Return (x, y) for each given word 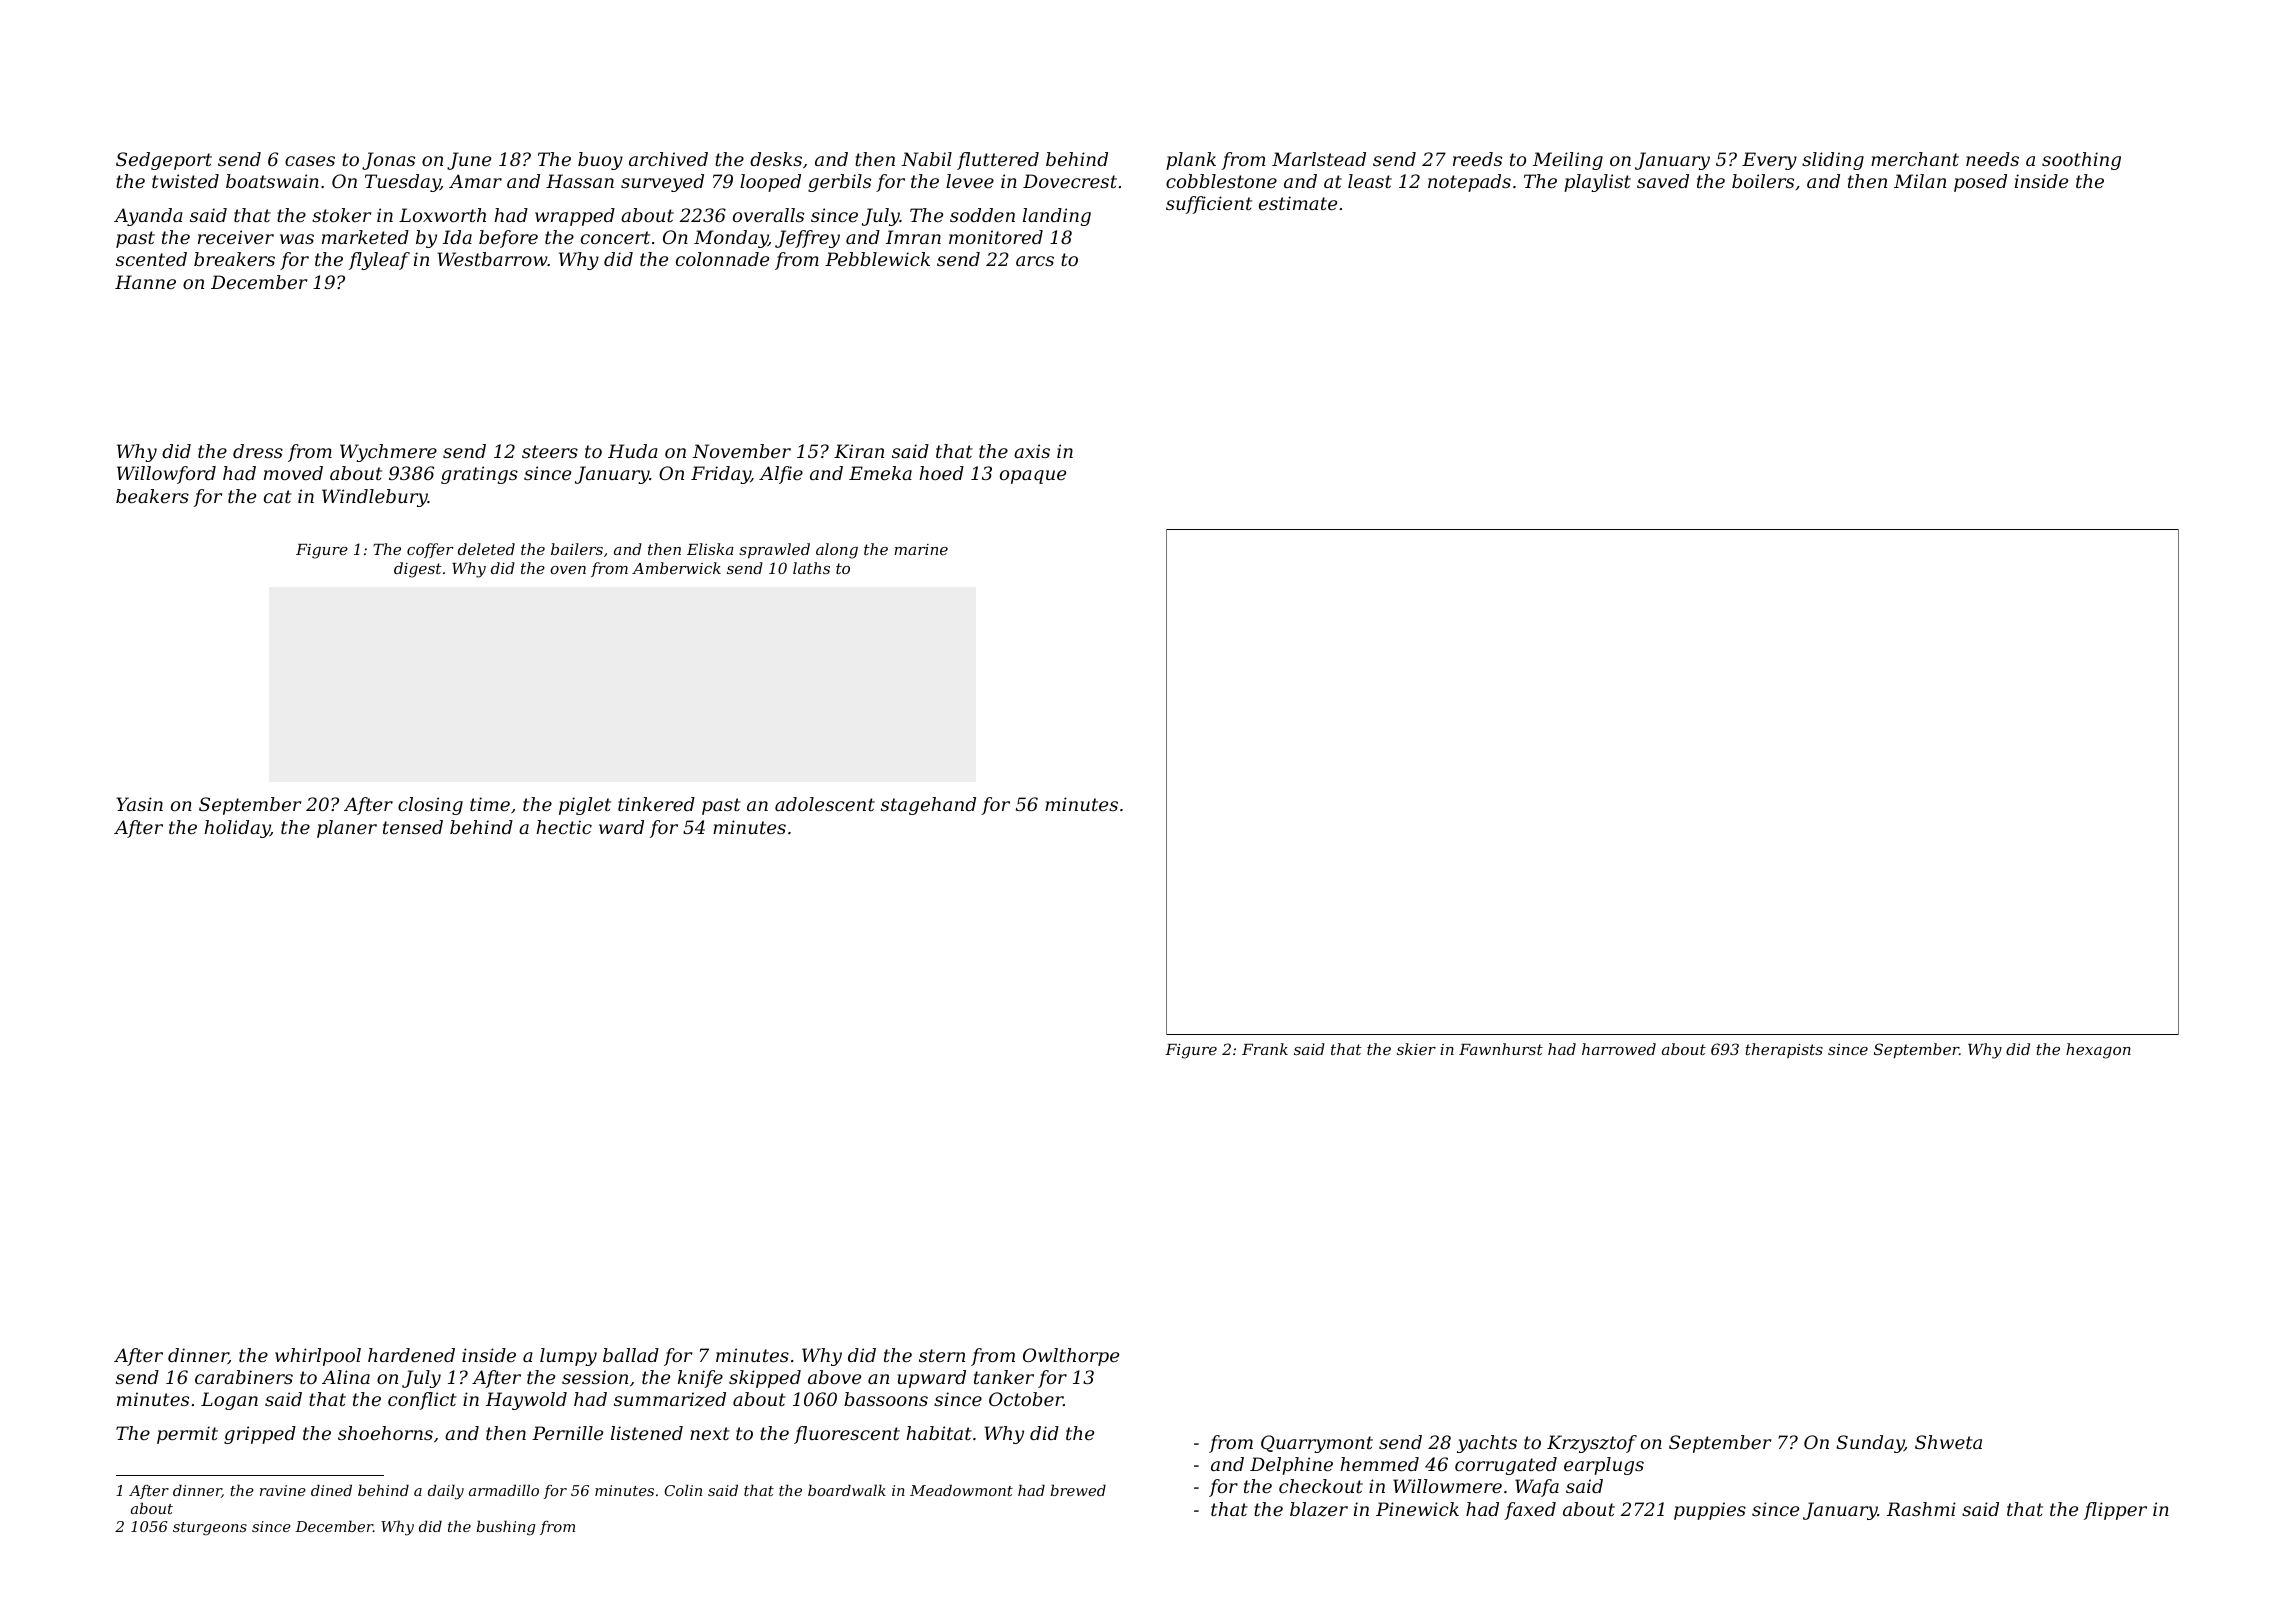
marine (921, 549)
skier (1416, 1049)
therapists (1784, 1050)
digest (418, 570)
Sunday (1870, 1444)
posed (1980, 183)
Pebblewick (877, 259)
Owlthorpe (1071, 1357)
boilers (1763, 181)
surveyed (662, 183)
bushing (505, 1528)
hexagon (2098, 1051)
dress (258, 451)
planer (347, 829)
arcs (1035, 261)
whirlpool (318, 1357)
